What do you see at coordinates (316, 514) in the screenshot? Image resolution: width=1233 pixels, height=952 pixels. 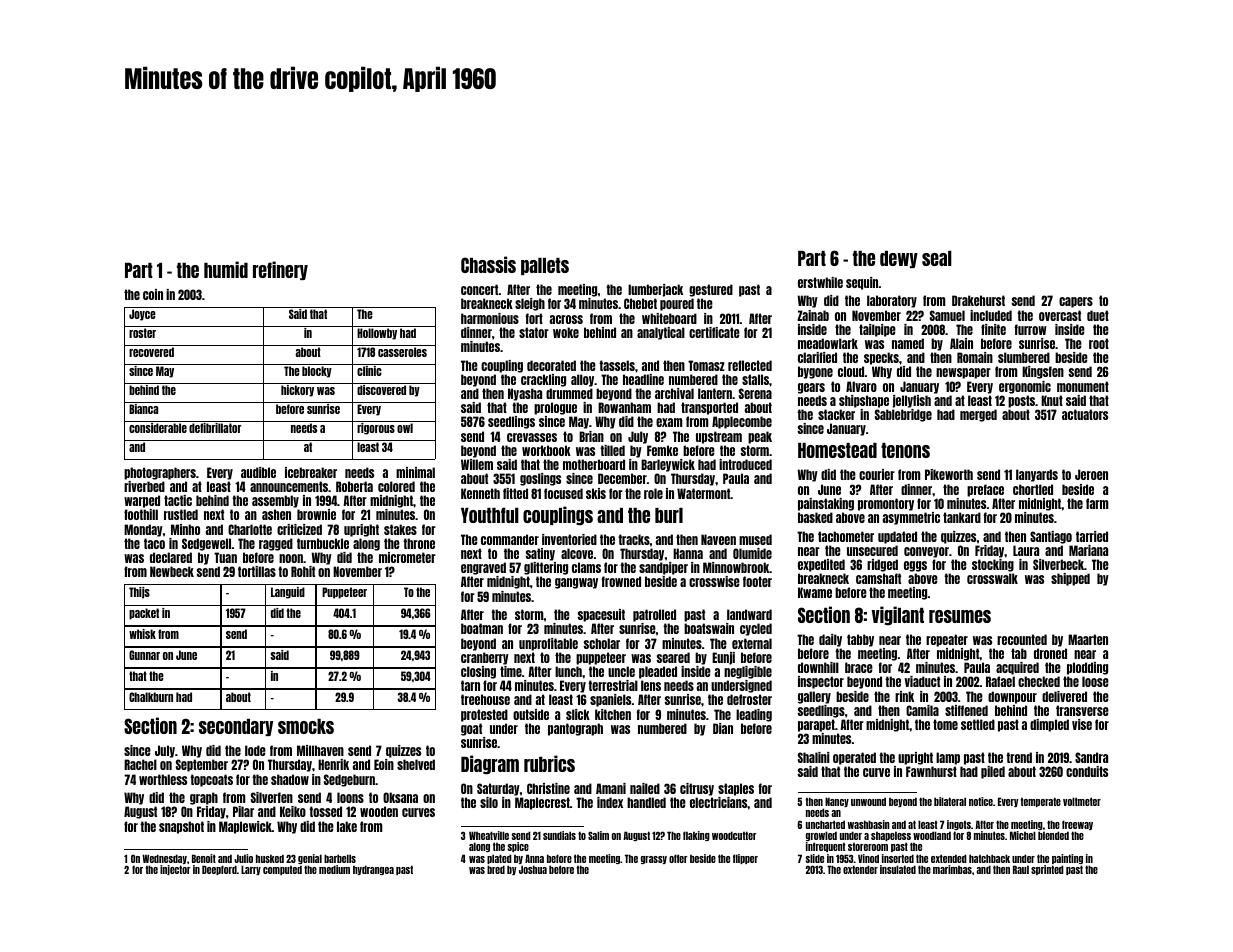 I see `brownie` at bounding box center [316, 514].
